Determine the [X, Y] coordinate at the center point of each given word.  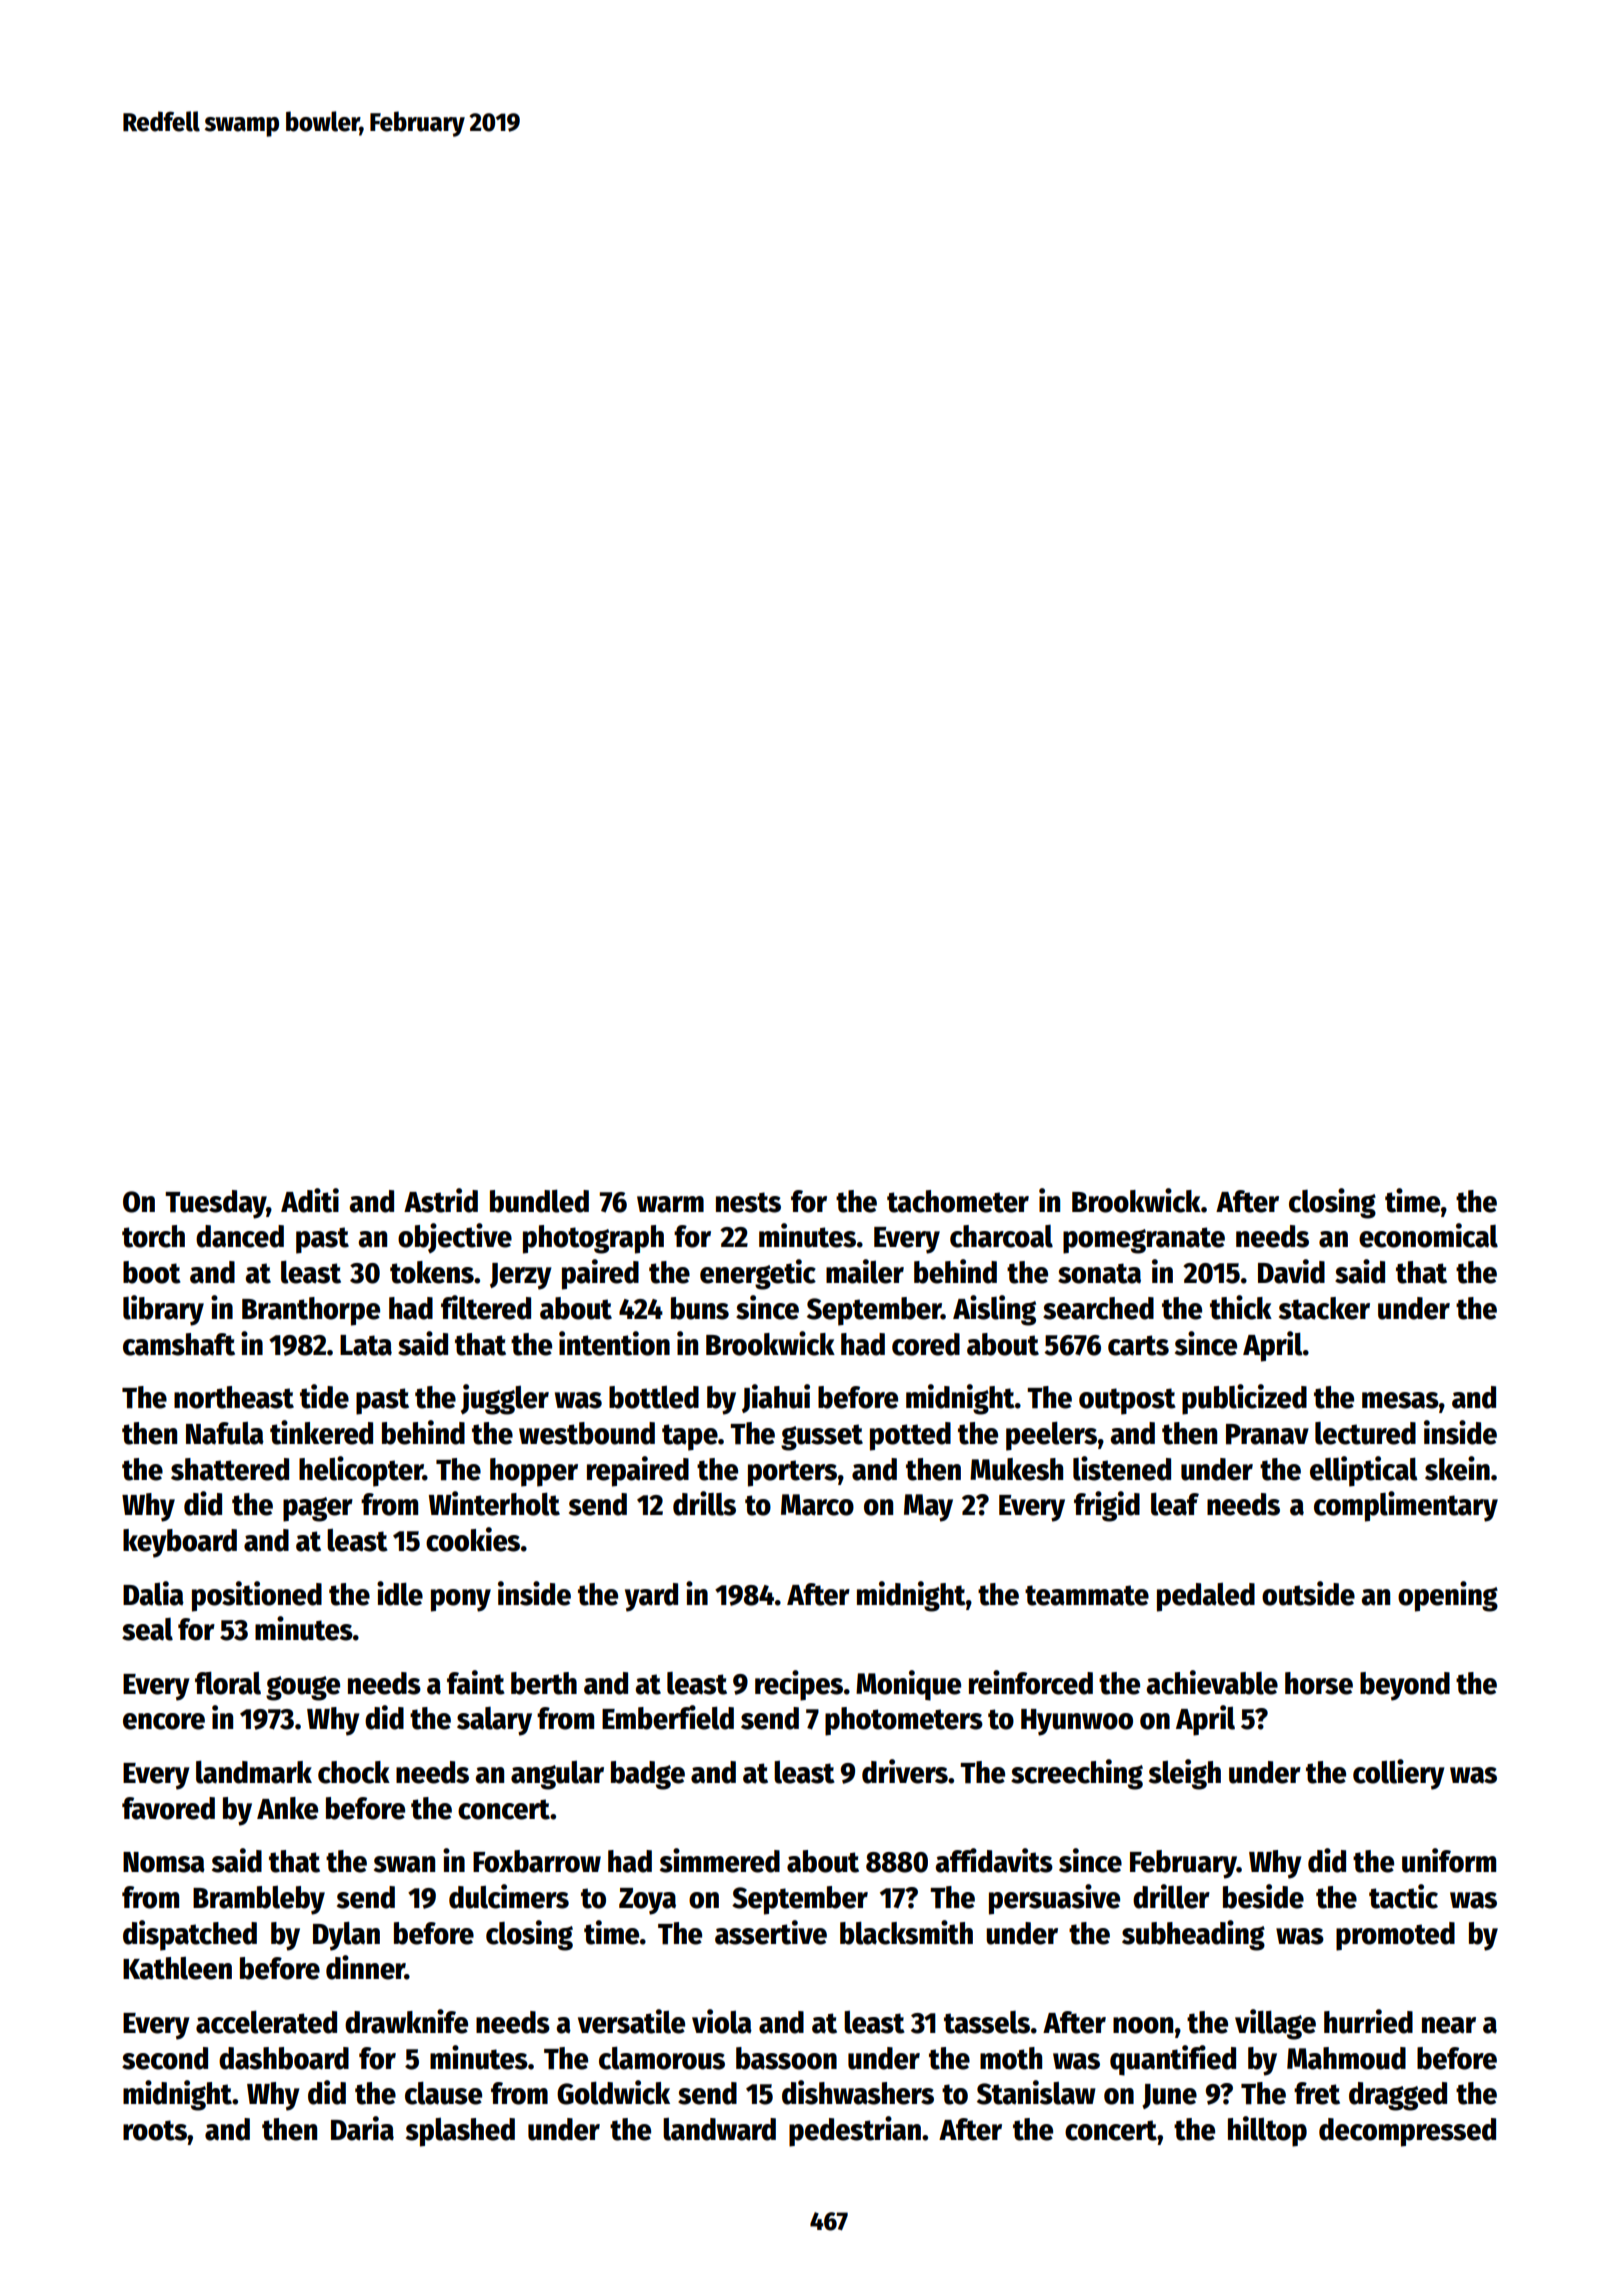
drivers [905, 1771]
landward [719, 2129]
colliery [1399, 1774]
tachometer [958, 1201]
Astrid [441, 1200]
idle [400, 1593]
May [928, 1508]
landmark [254, 1772]
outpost [1127, 1401]
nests [748, 1202]
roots [155, 2130]
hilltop [1267, 2131]
